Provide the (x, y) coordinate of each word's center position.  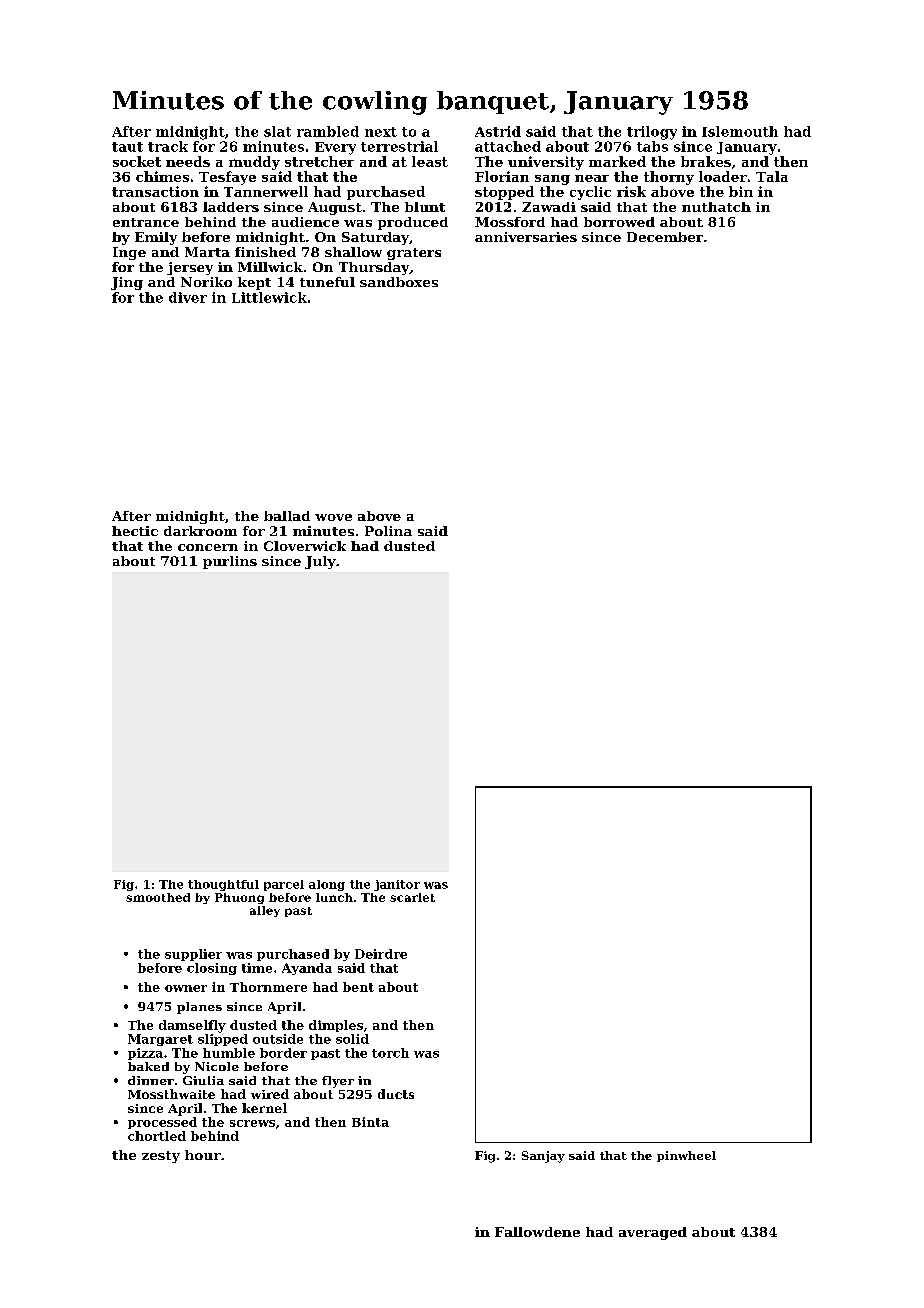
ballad (287, 516)
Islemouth (740, 131)
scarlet (412, 897)
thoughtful (223, 885)
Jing (127, 283)
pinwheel (686, 1156)
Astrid (498, 131)
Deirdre (381, 954)
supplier (193, 955)
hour (203, 1155)
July (320, 562)
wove (333, 517)
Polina (388, 531)
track (168, 146)
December (665, 237)
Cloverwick (305, 546)
